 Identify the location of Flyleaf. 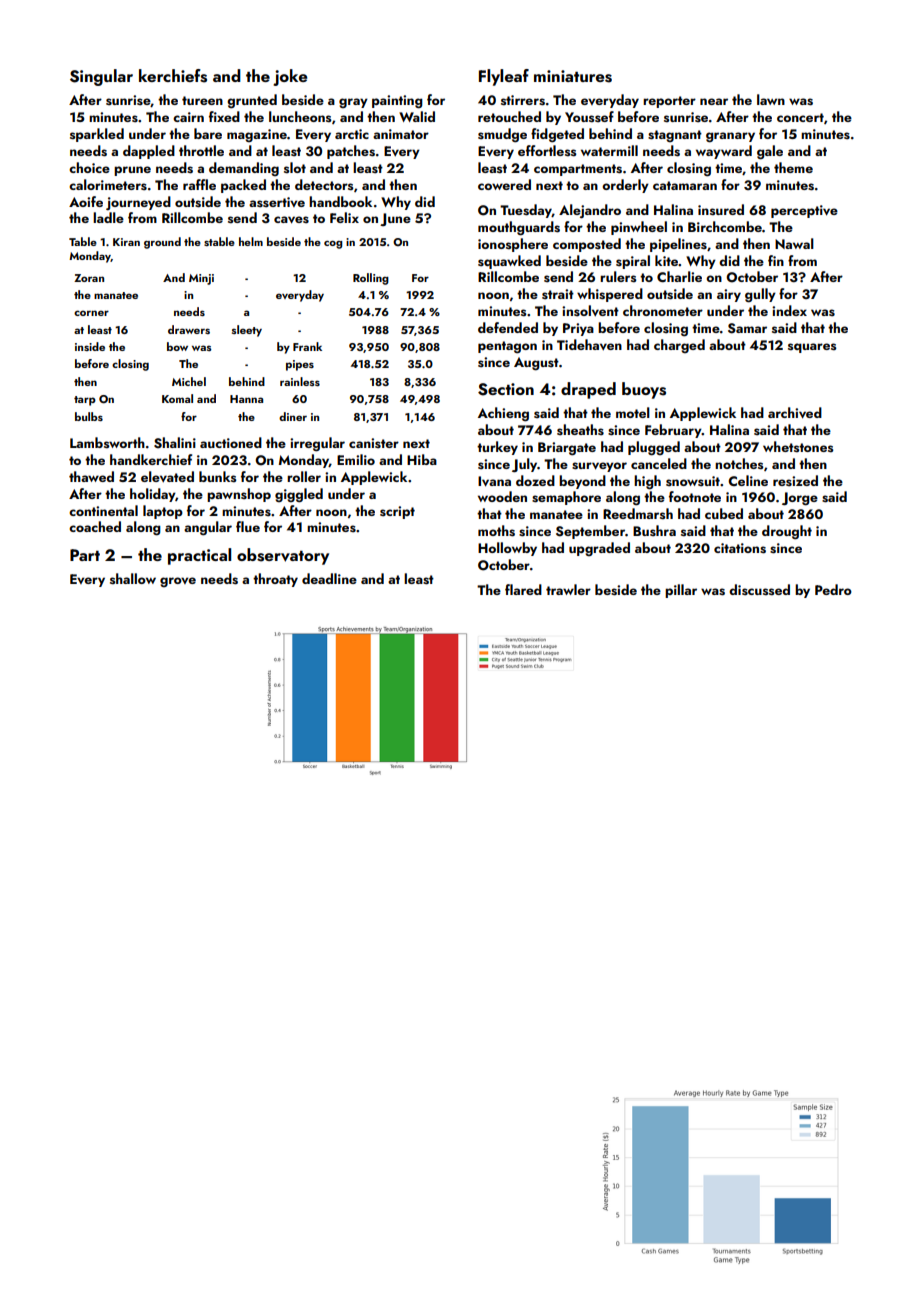
(504, 77).
